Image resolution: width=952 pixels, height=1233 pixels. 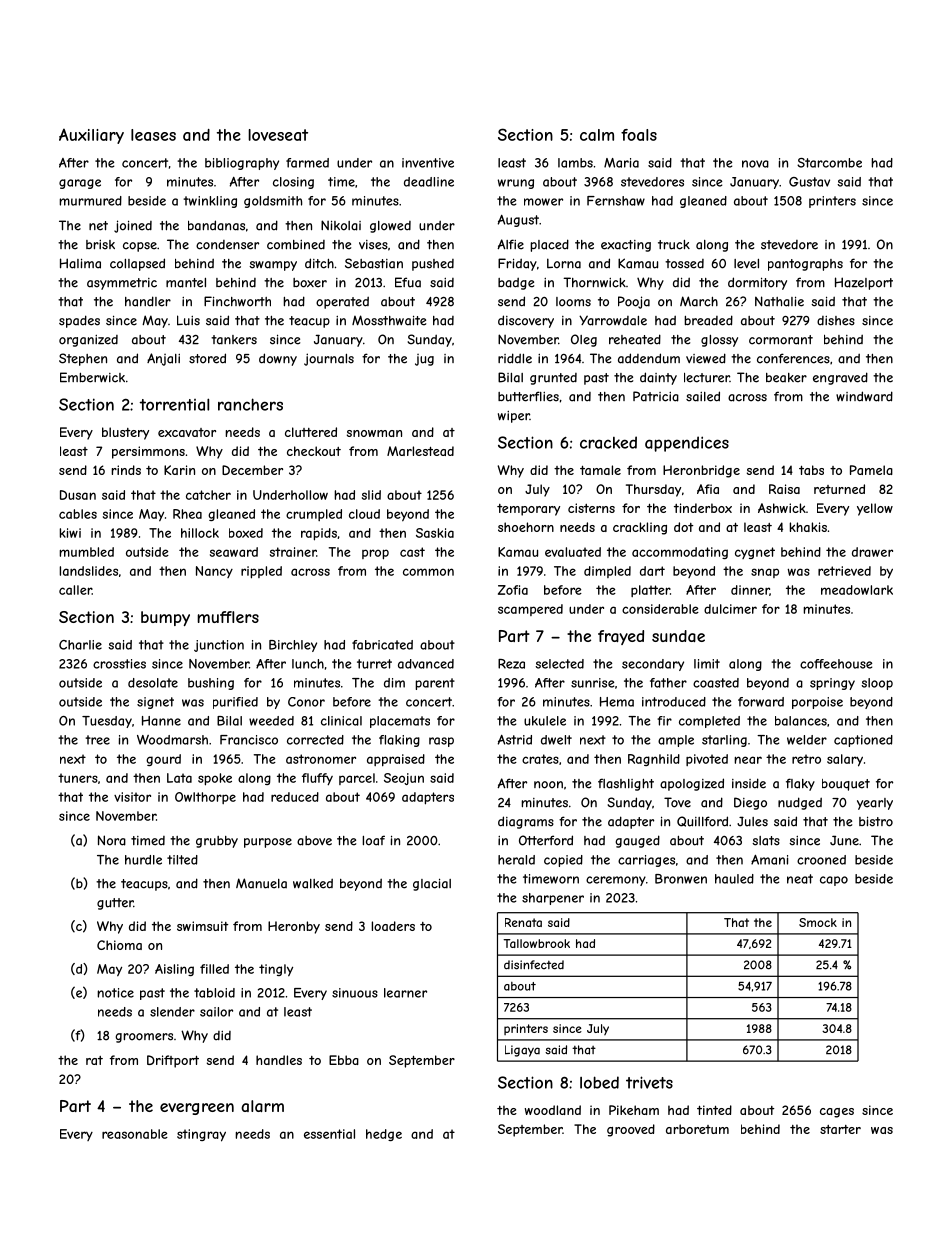 What do you see at coordinates (278, 135) in the image?
I see `loveseat` at bounding box center [278, 135].
